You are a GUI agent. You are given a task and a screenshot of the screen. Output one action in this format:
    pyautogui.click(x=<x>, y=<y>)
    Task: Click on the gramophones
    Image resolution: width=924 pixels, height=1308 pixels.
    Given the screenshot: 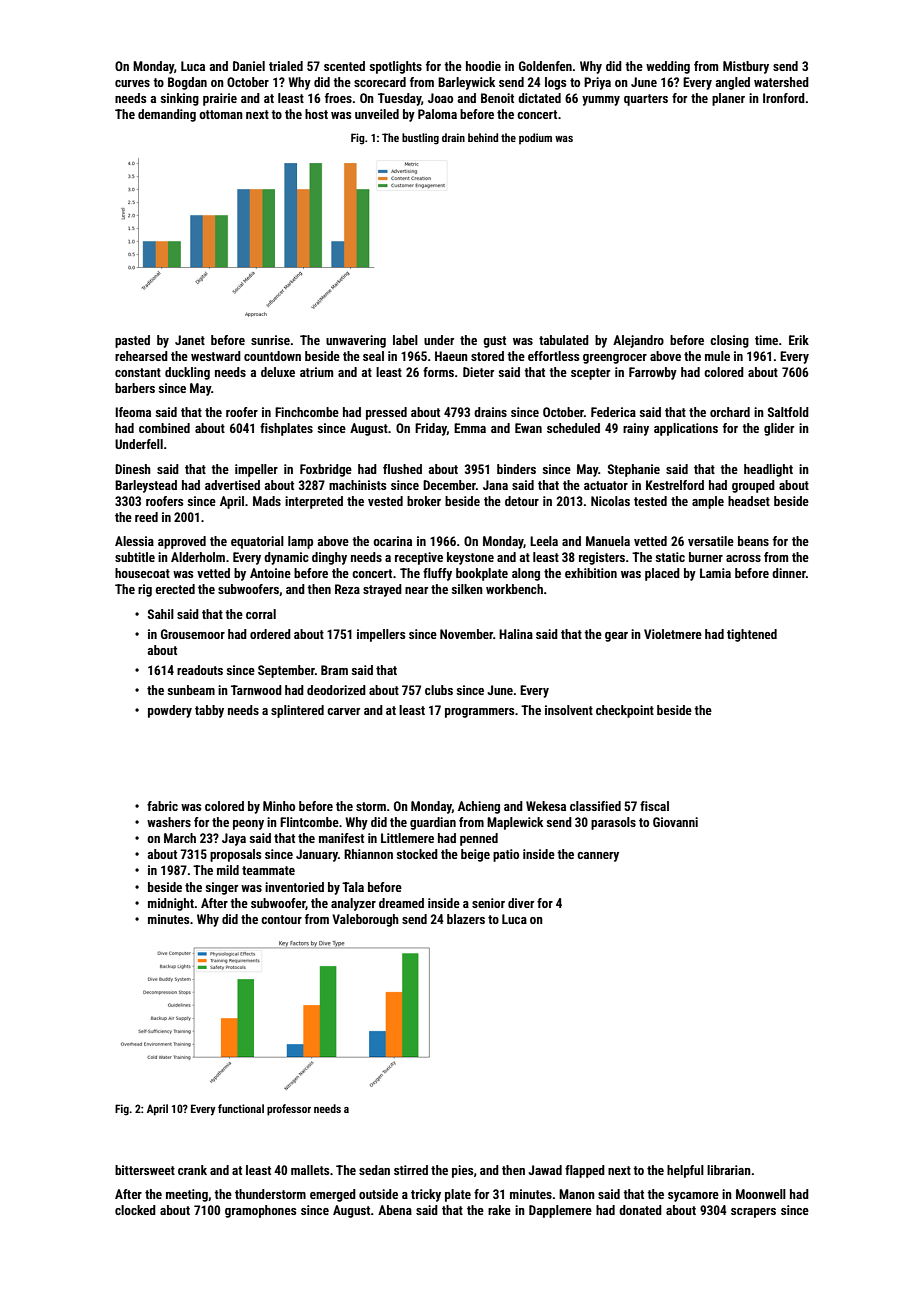 What is the action you would take?
    pyautogui.click(x=260, y=1211)
